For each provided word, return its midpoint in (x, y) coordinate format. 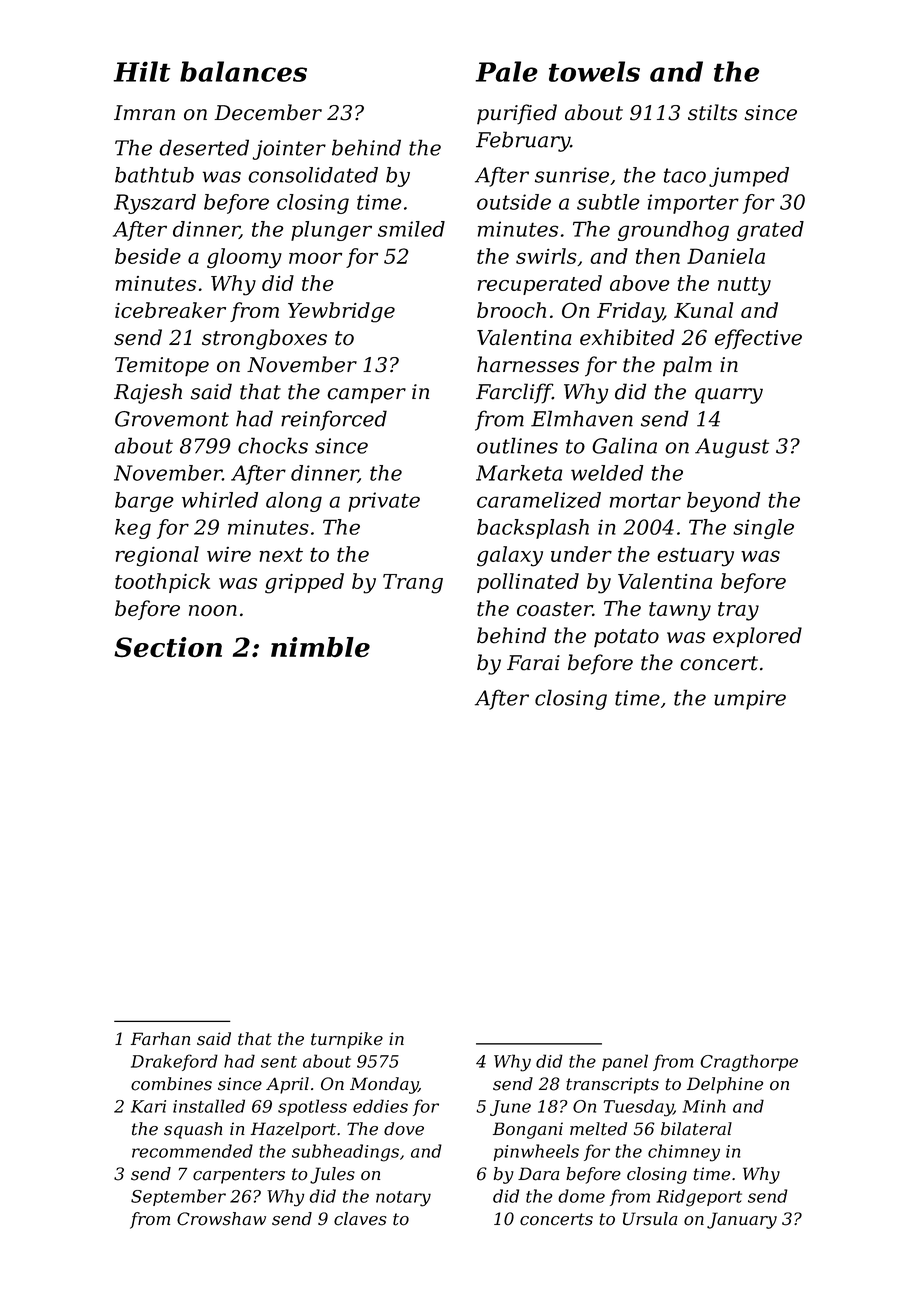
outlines (517, 445)
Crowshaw (221, 1219)
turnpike (347, 1040)
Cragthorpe (749, 1063)
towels (594, 71)
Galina (624, 445)
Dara (538, 1174)
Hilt (142, 71)
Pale (506, 71)
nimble (320, 647)
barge (144, 502)
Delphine (725, 1085)
